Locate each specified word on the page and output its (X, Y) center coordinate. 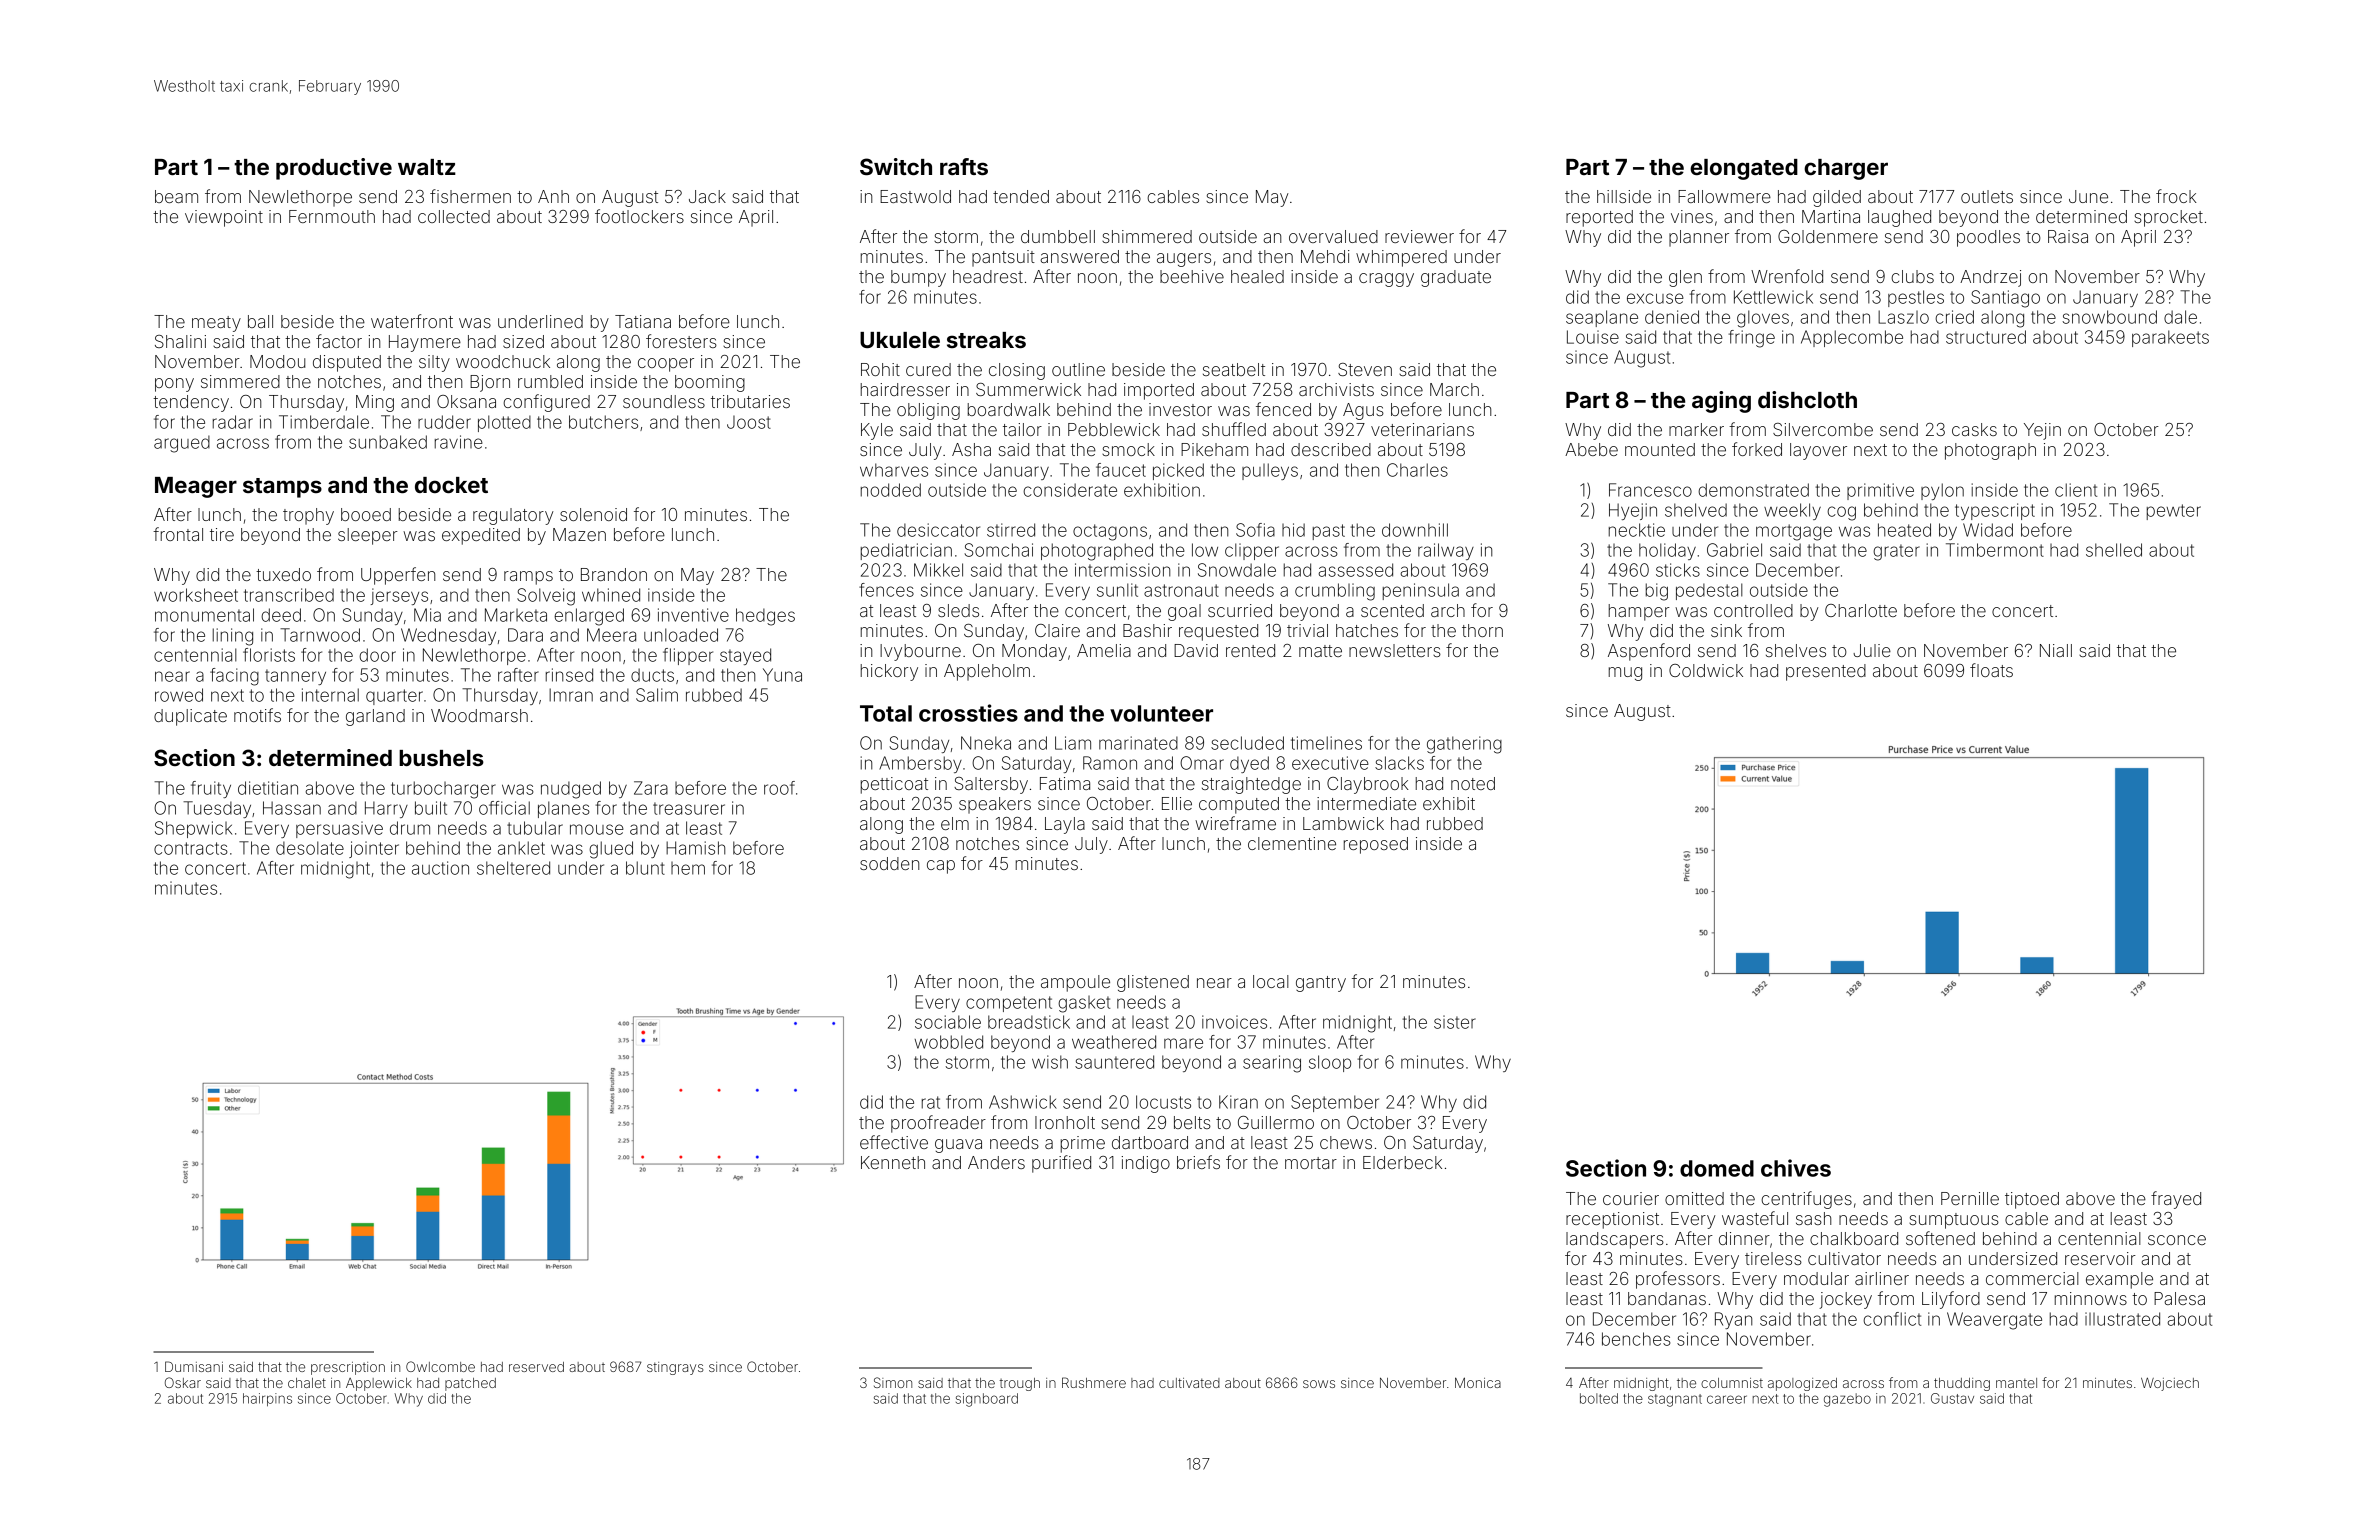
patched (470, 1384)
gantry (1321, 984)
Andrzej (1990, 278)
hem (688, 868)
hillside (1624, 196)
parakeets (2170, 338)
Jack (707, 196)
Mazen (579, 534)
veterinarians (1422, 429)
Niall (2056, 650)
